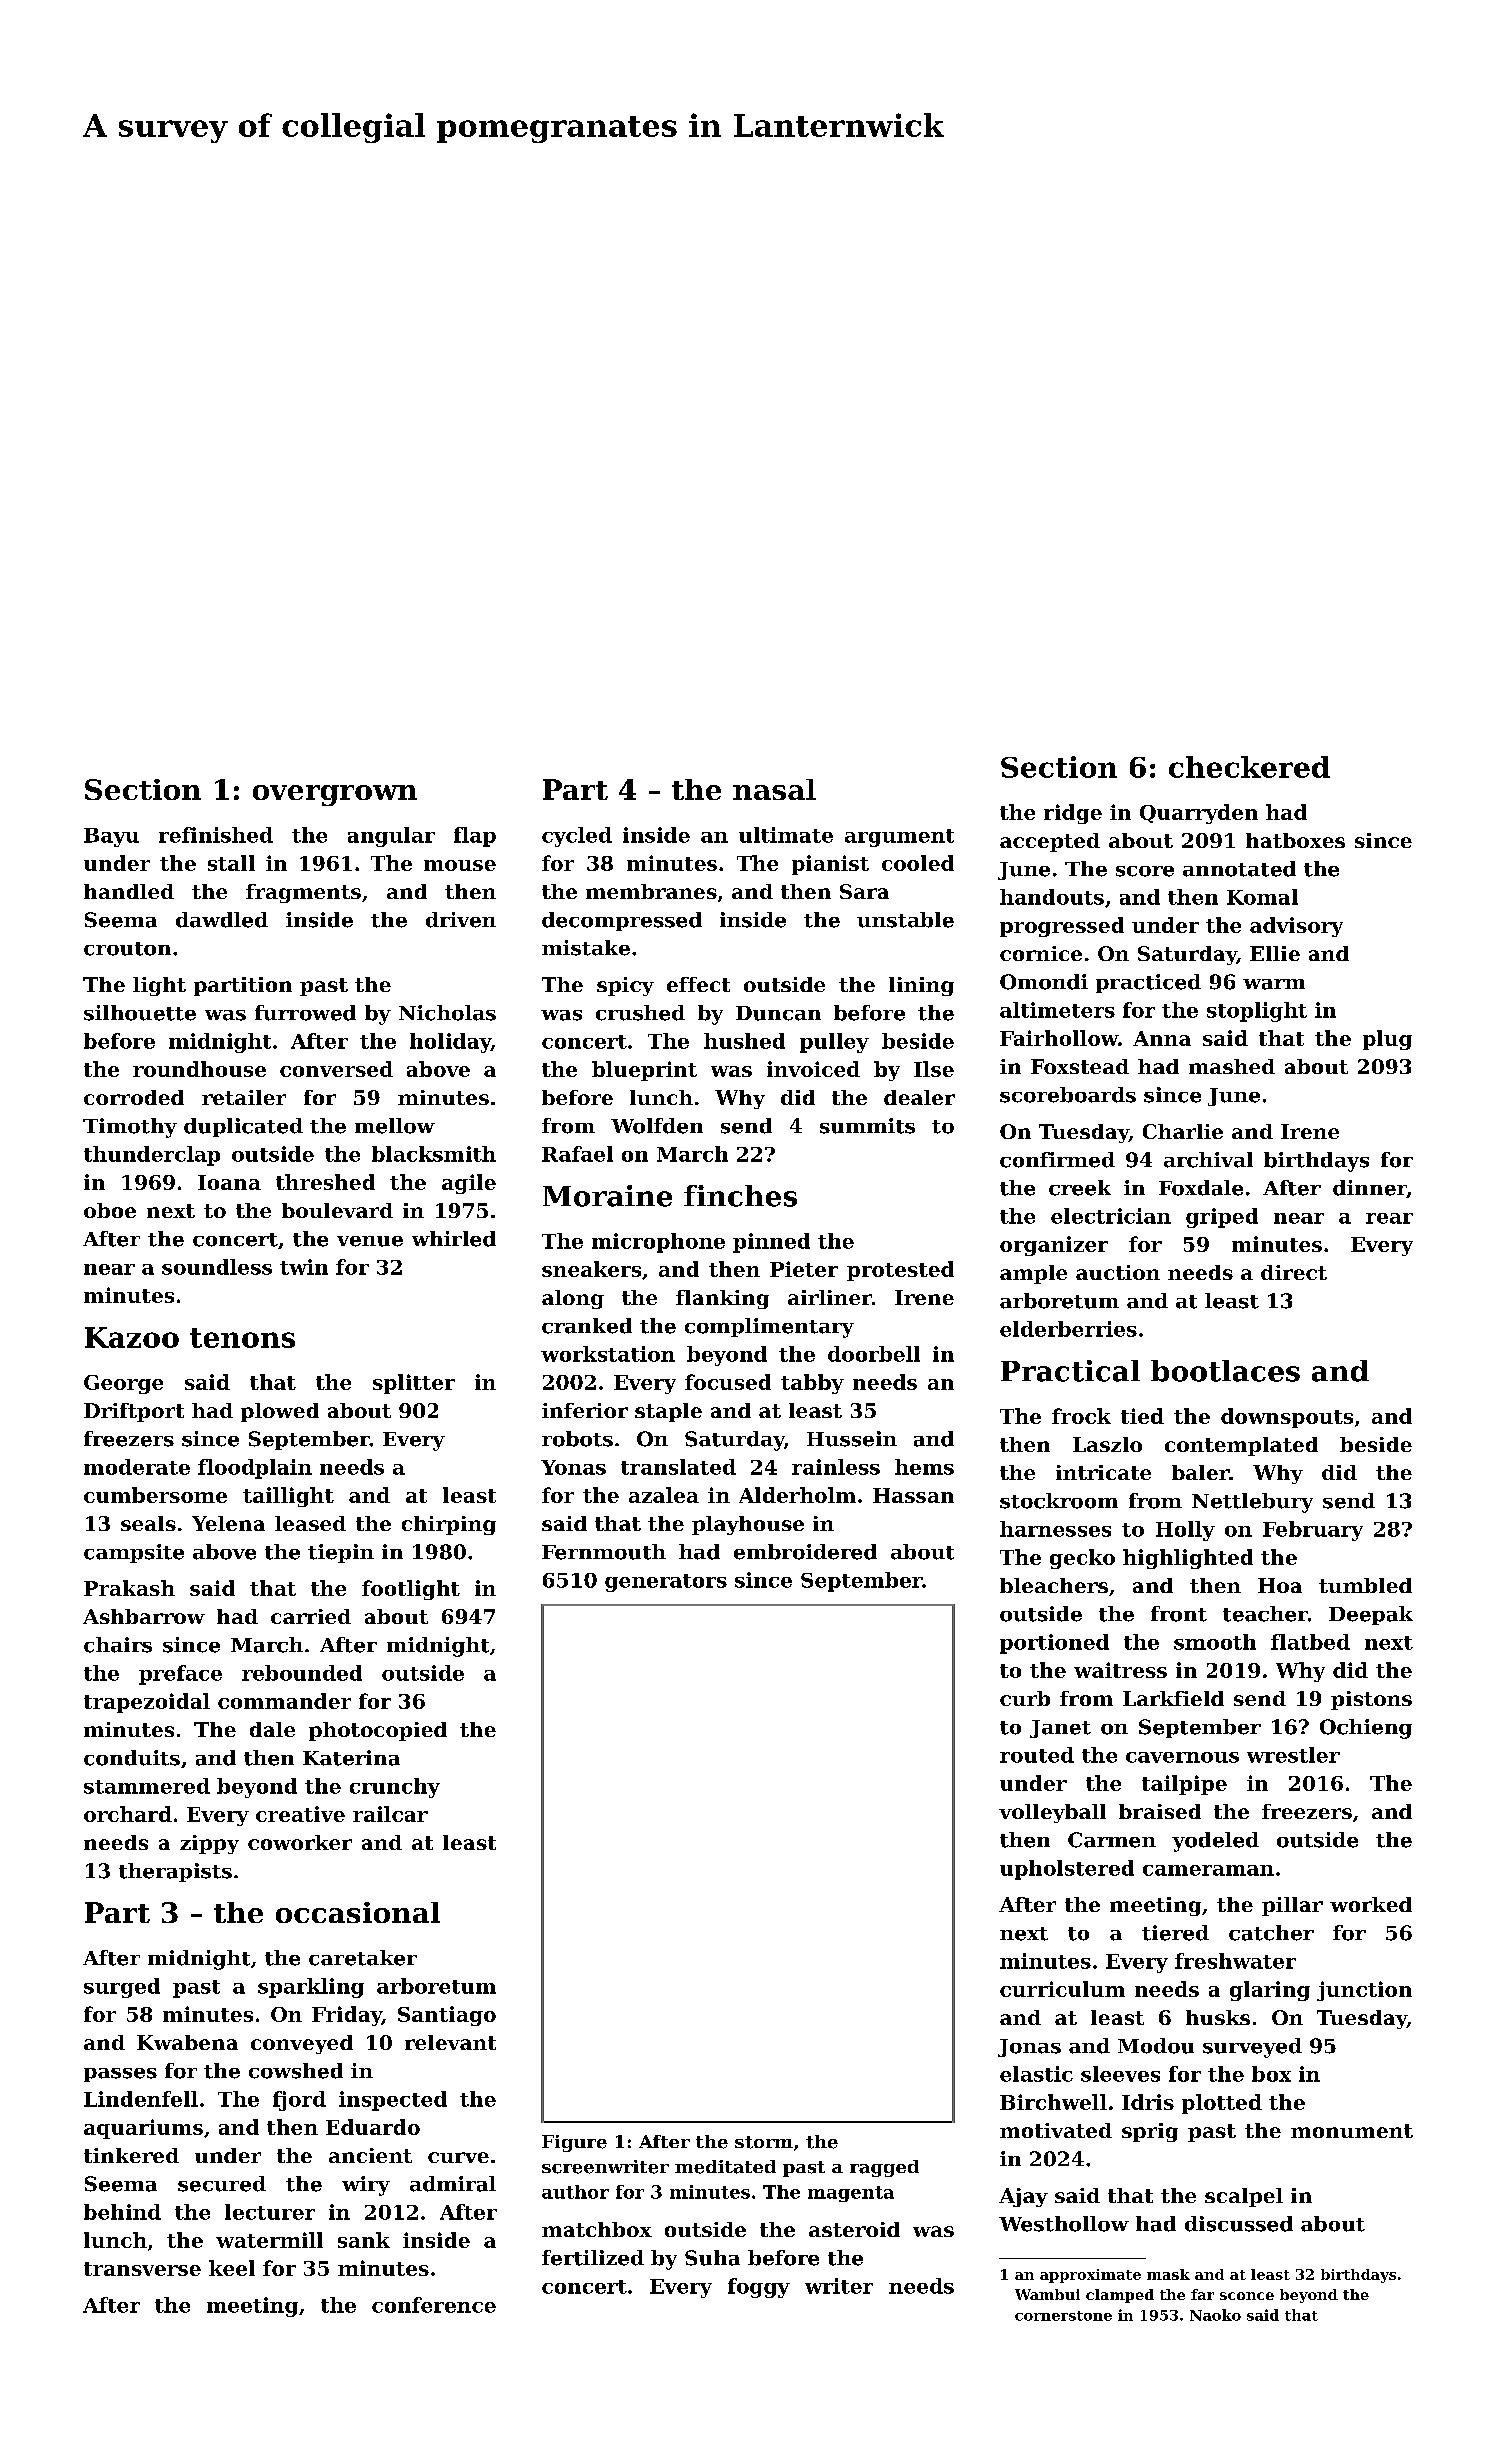 Image resolution: width=1496 pixels, height=2464 pixels. Describe the element at coordinates (1387, 1040) in the screenshot. I see `plug` at that location.
